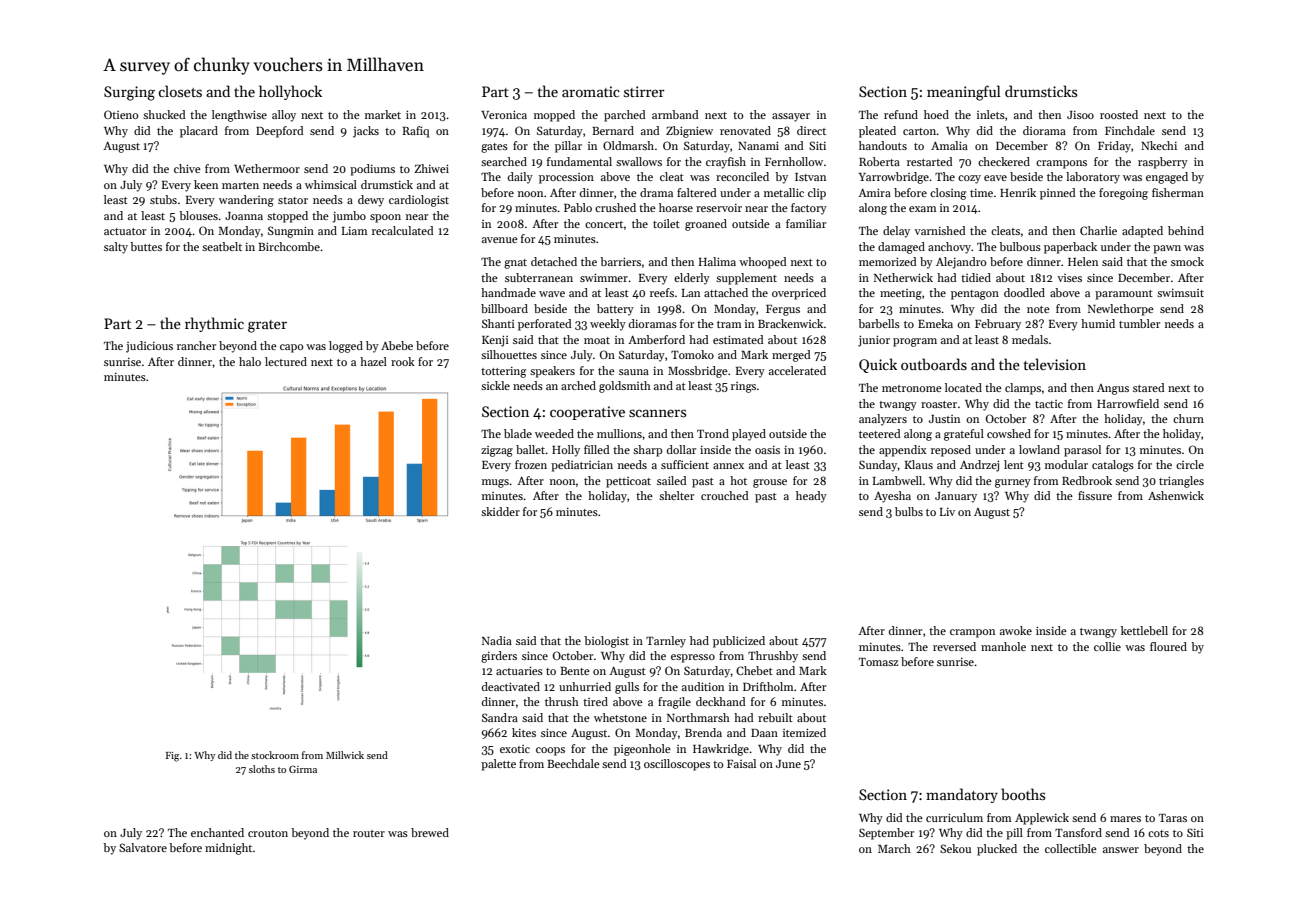 The image size is (1308, 924). What do you see at coordinates (284, 116) in the screenshot?
I see `alloy` at bounding box center [284, 116].
